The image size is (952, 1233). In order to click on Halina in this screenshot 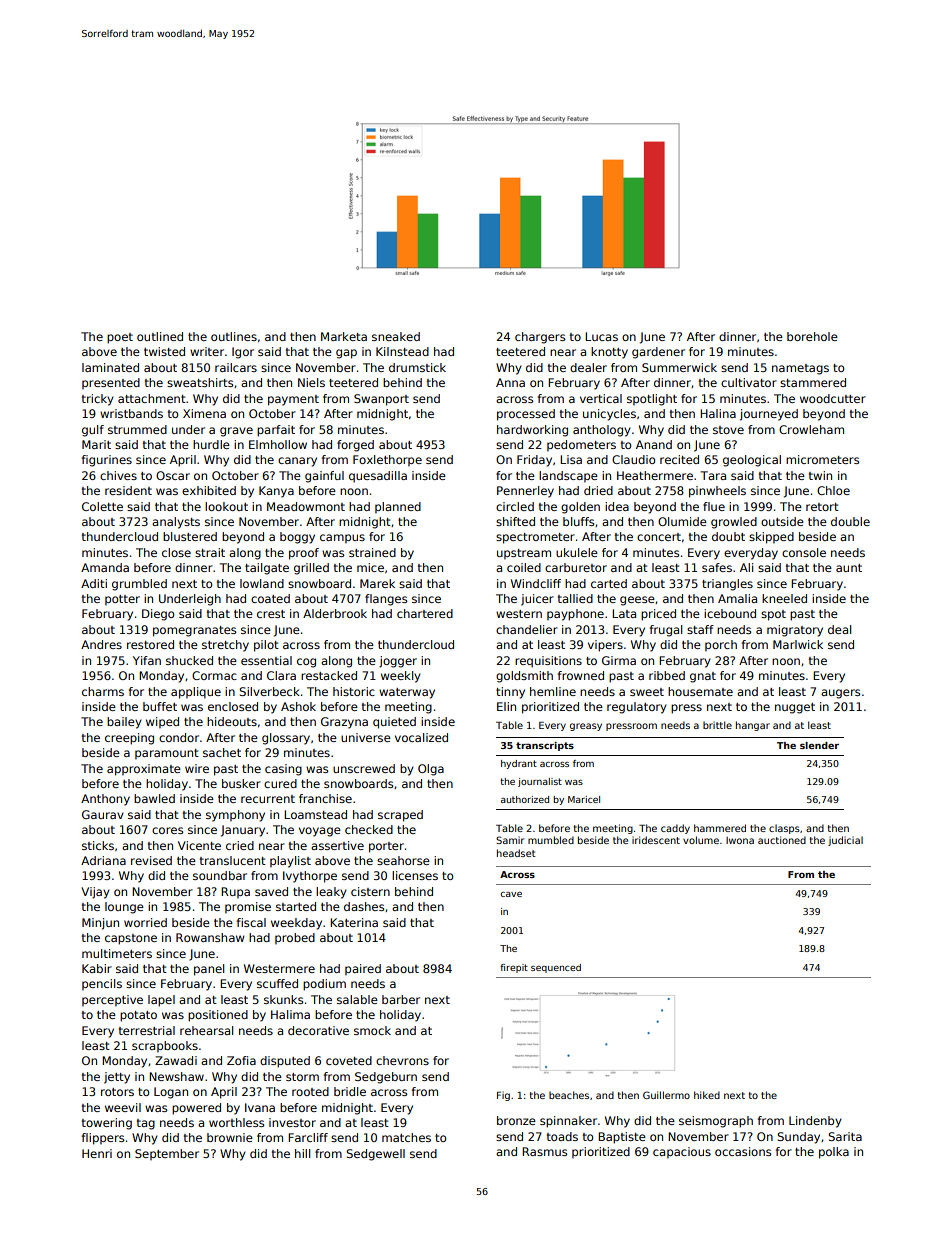, I will do `click(718, 413)`.
